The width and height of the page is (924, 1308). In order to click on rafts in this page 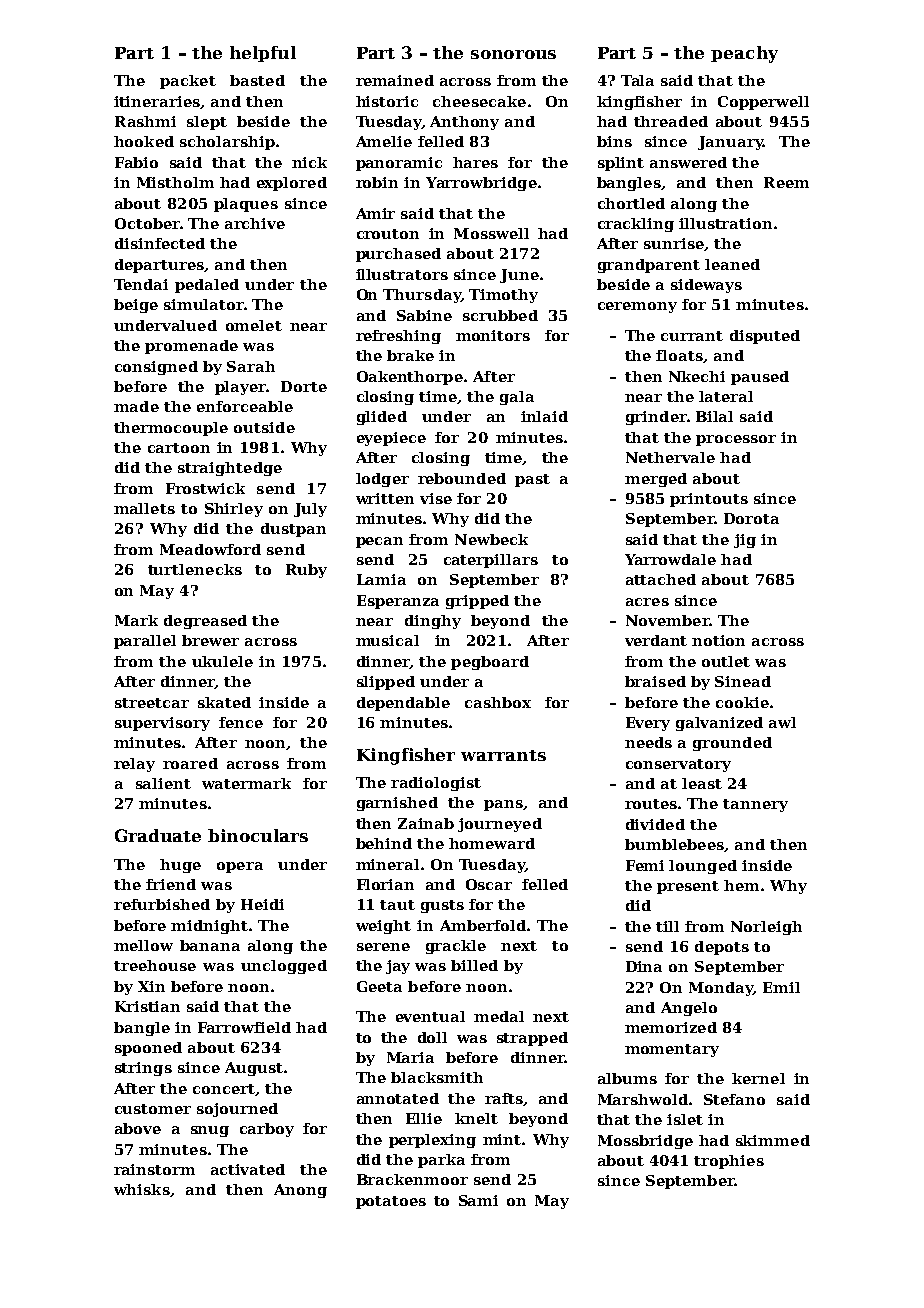, I will do `click(504, 1098)`.
